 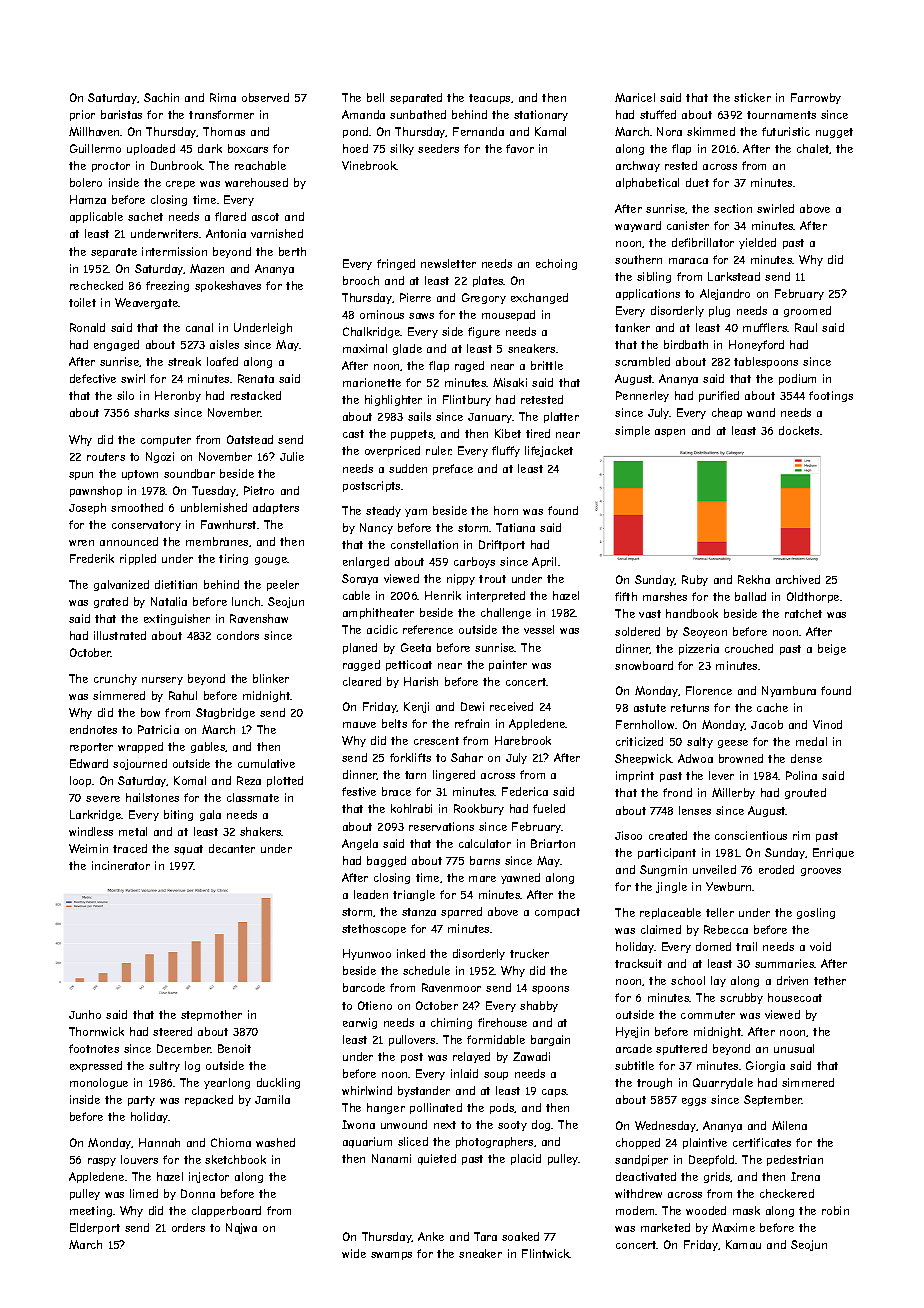 I want to click on snowboard, so click(x=644, y=665).
